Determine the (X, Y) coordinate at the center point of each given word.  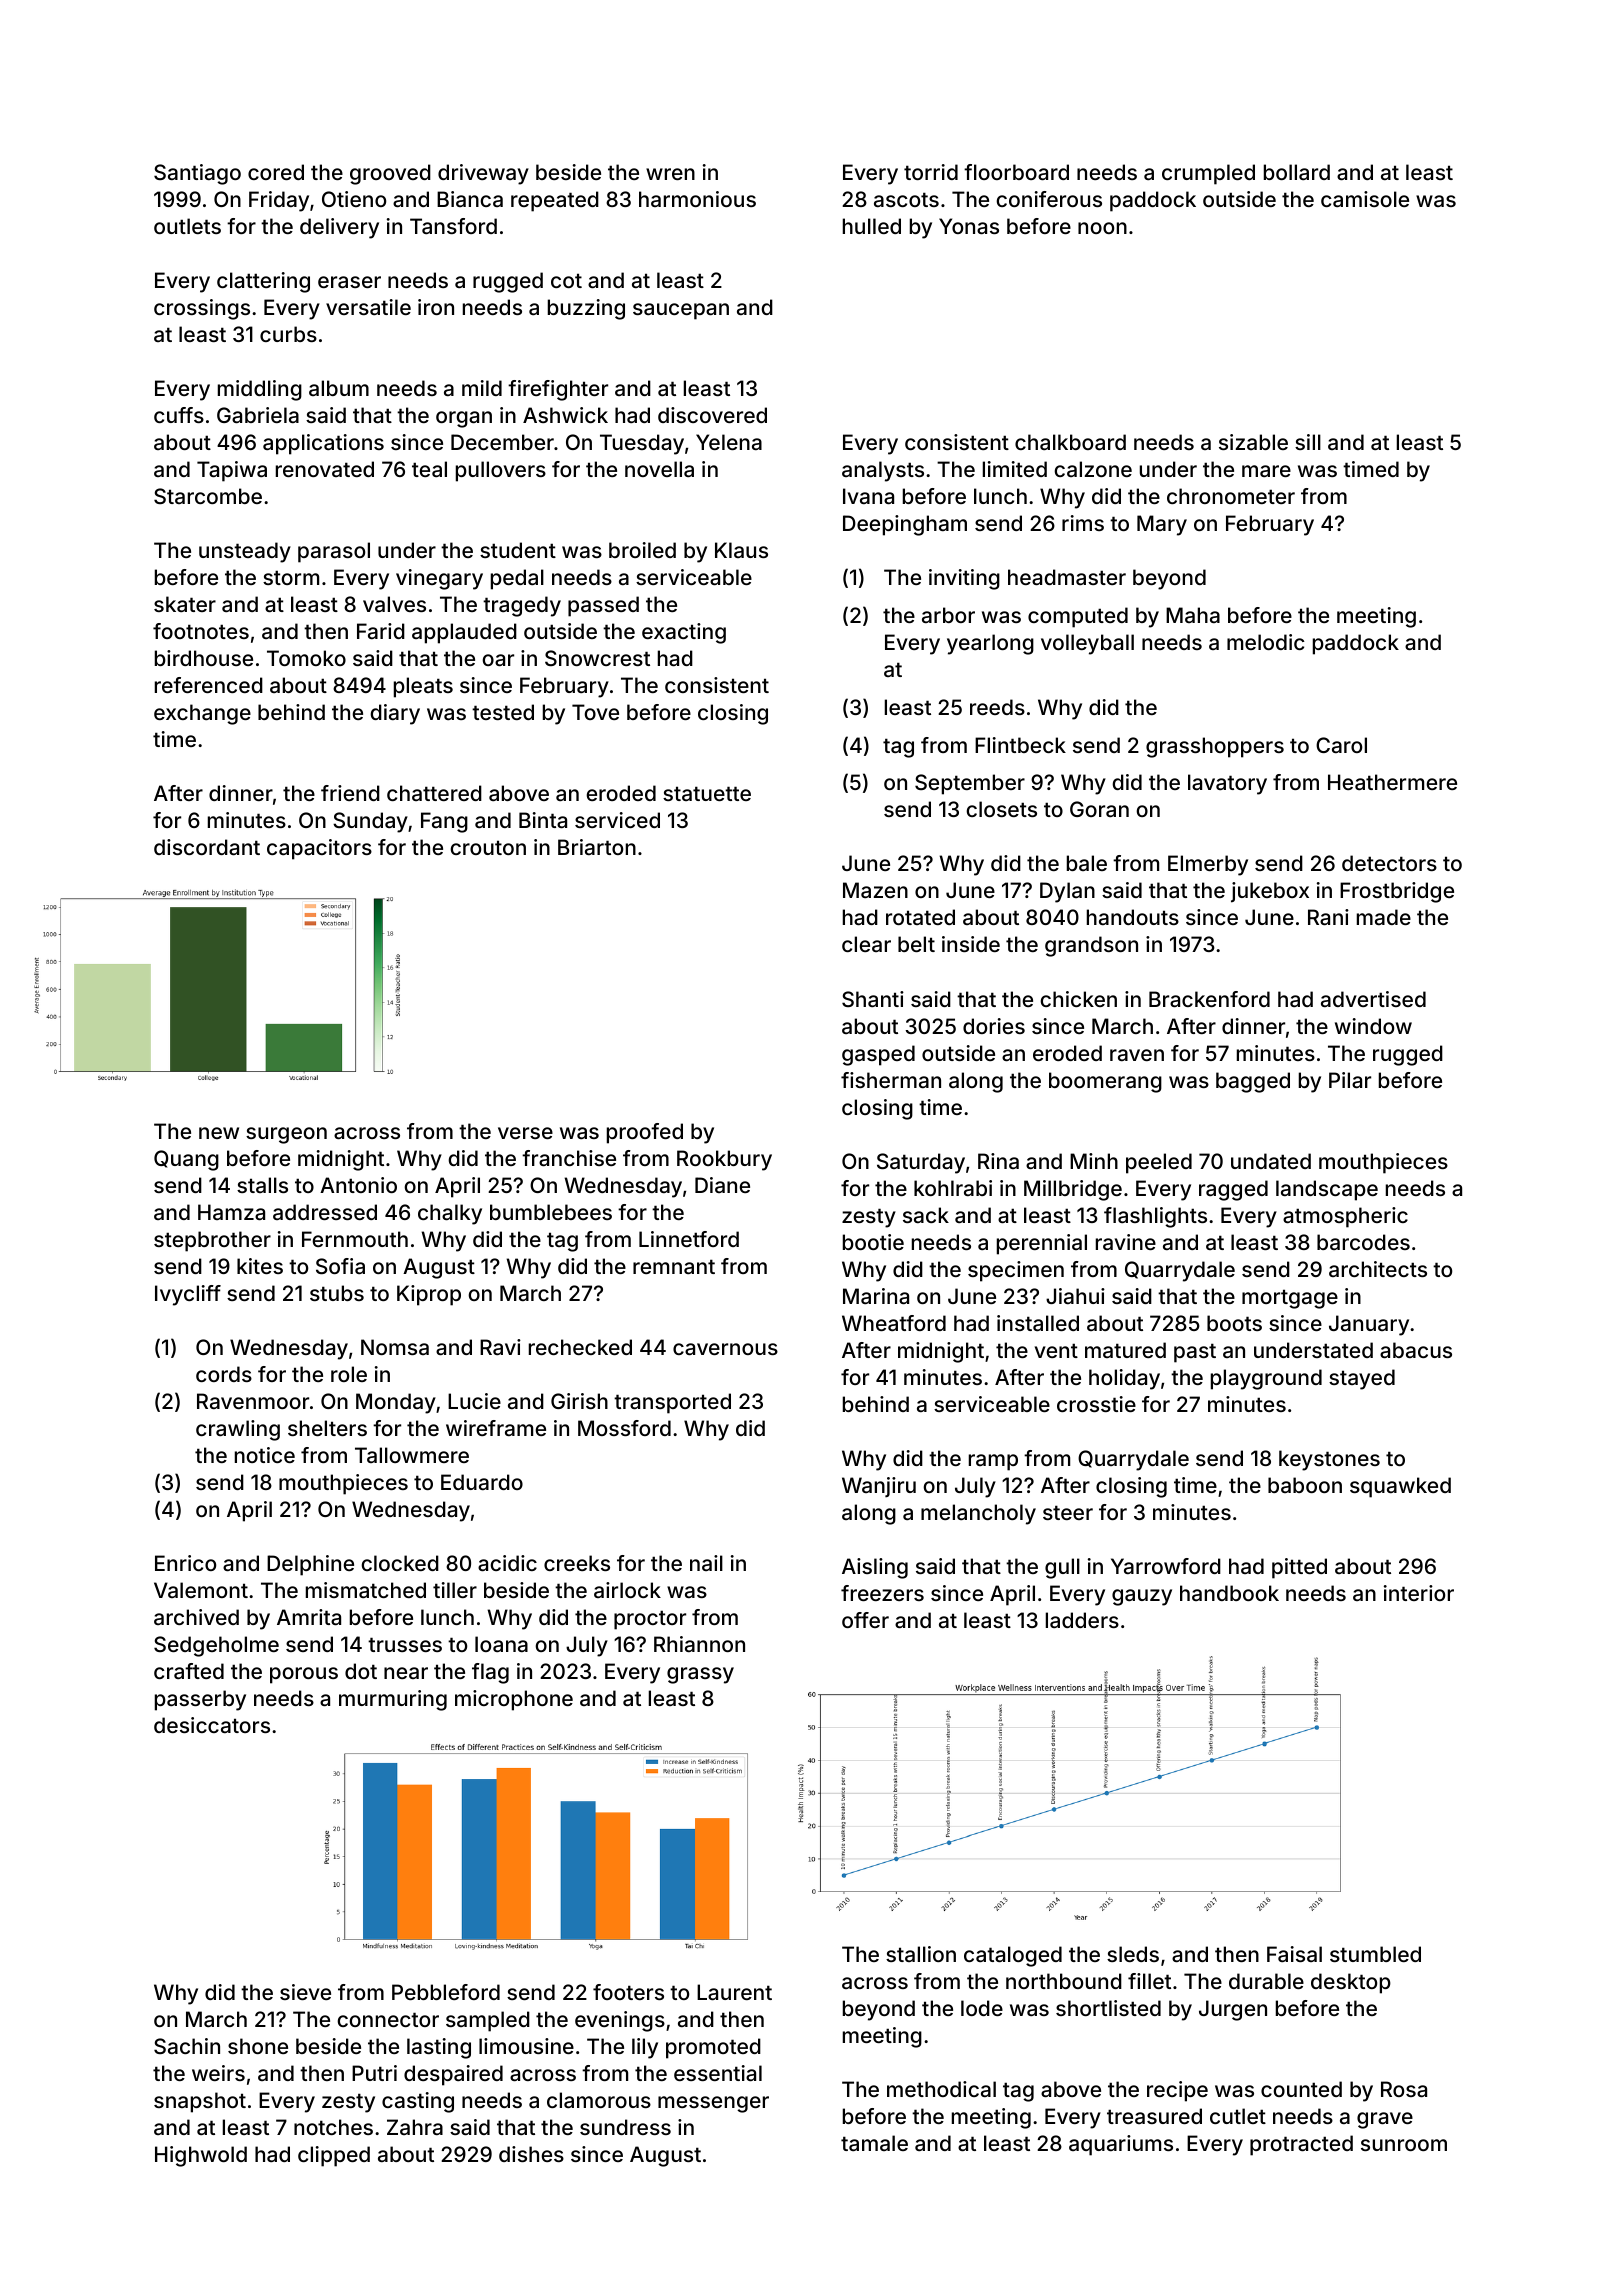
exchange (202, 714)
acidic (507, 1563)
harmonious (697, 199)
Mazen (875, 890)
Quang (186, 1160)
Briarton (597, 847)
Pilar (1350, 1080)
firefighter (558, 390)
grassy (700, 1675)
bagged (1253, 1082)
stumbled (1375, 1954)
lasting (439, 2048)
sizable (1253, 442)
